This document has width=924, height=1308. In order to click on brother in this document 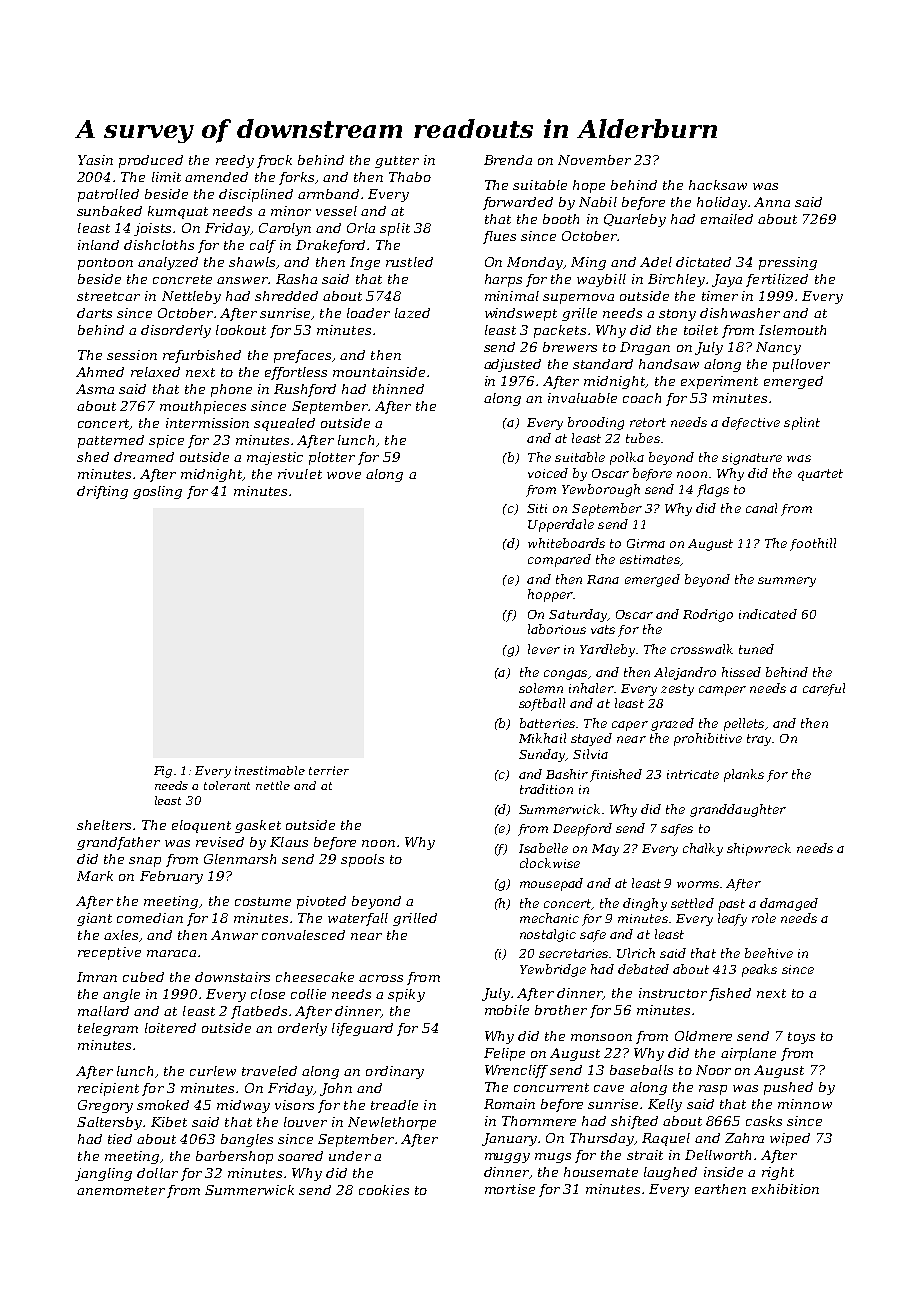, I will do `click(561, 1010)`.
